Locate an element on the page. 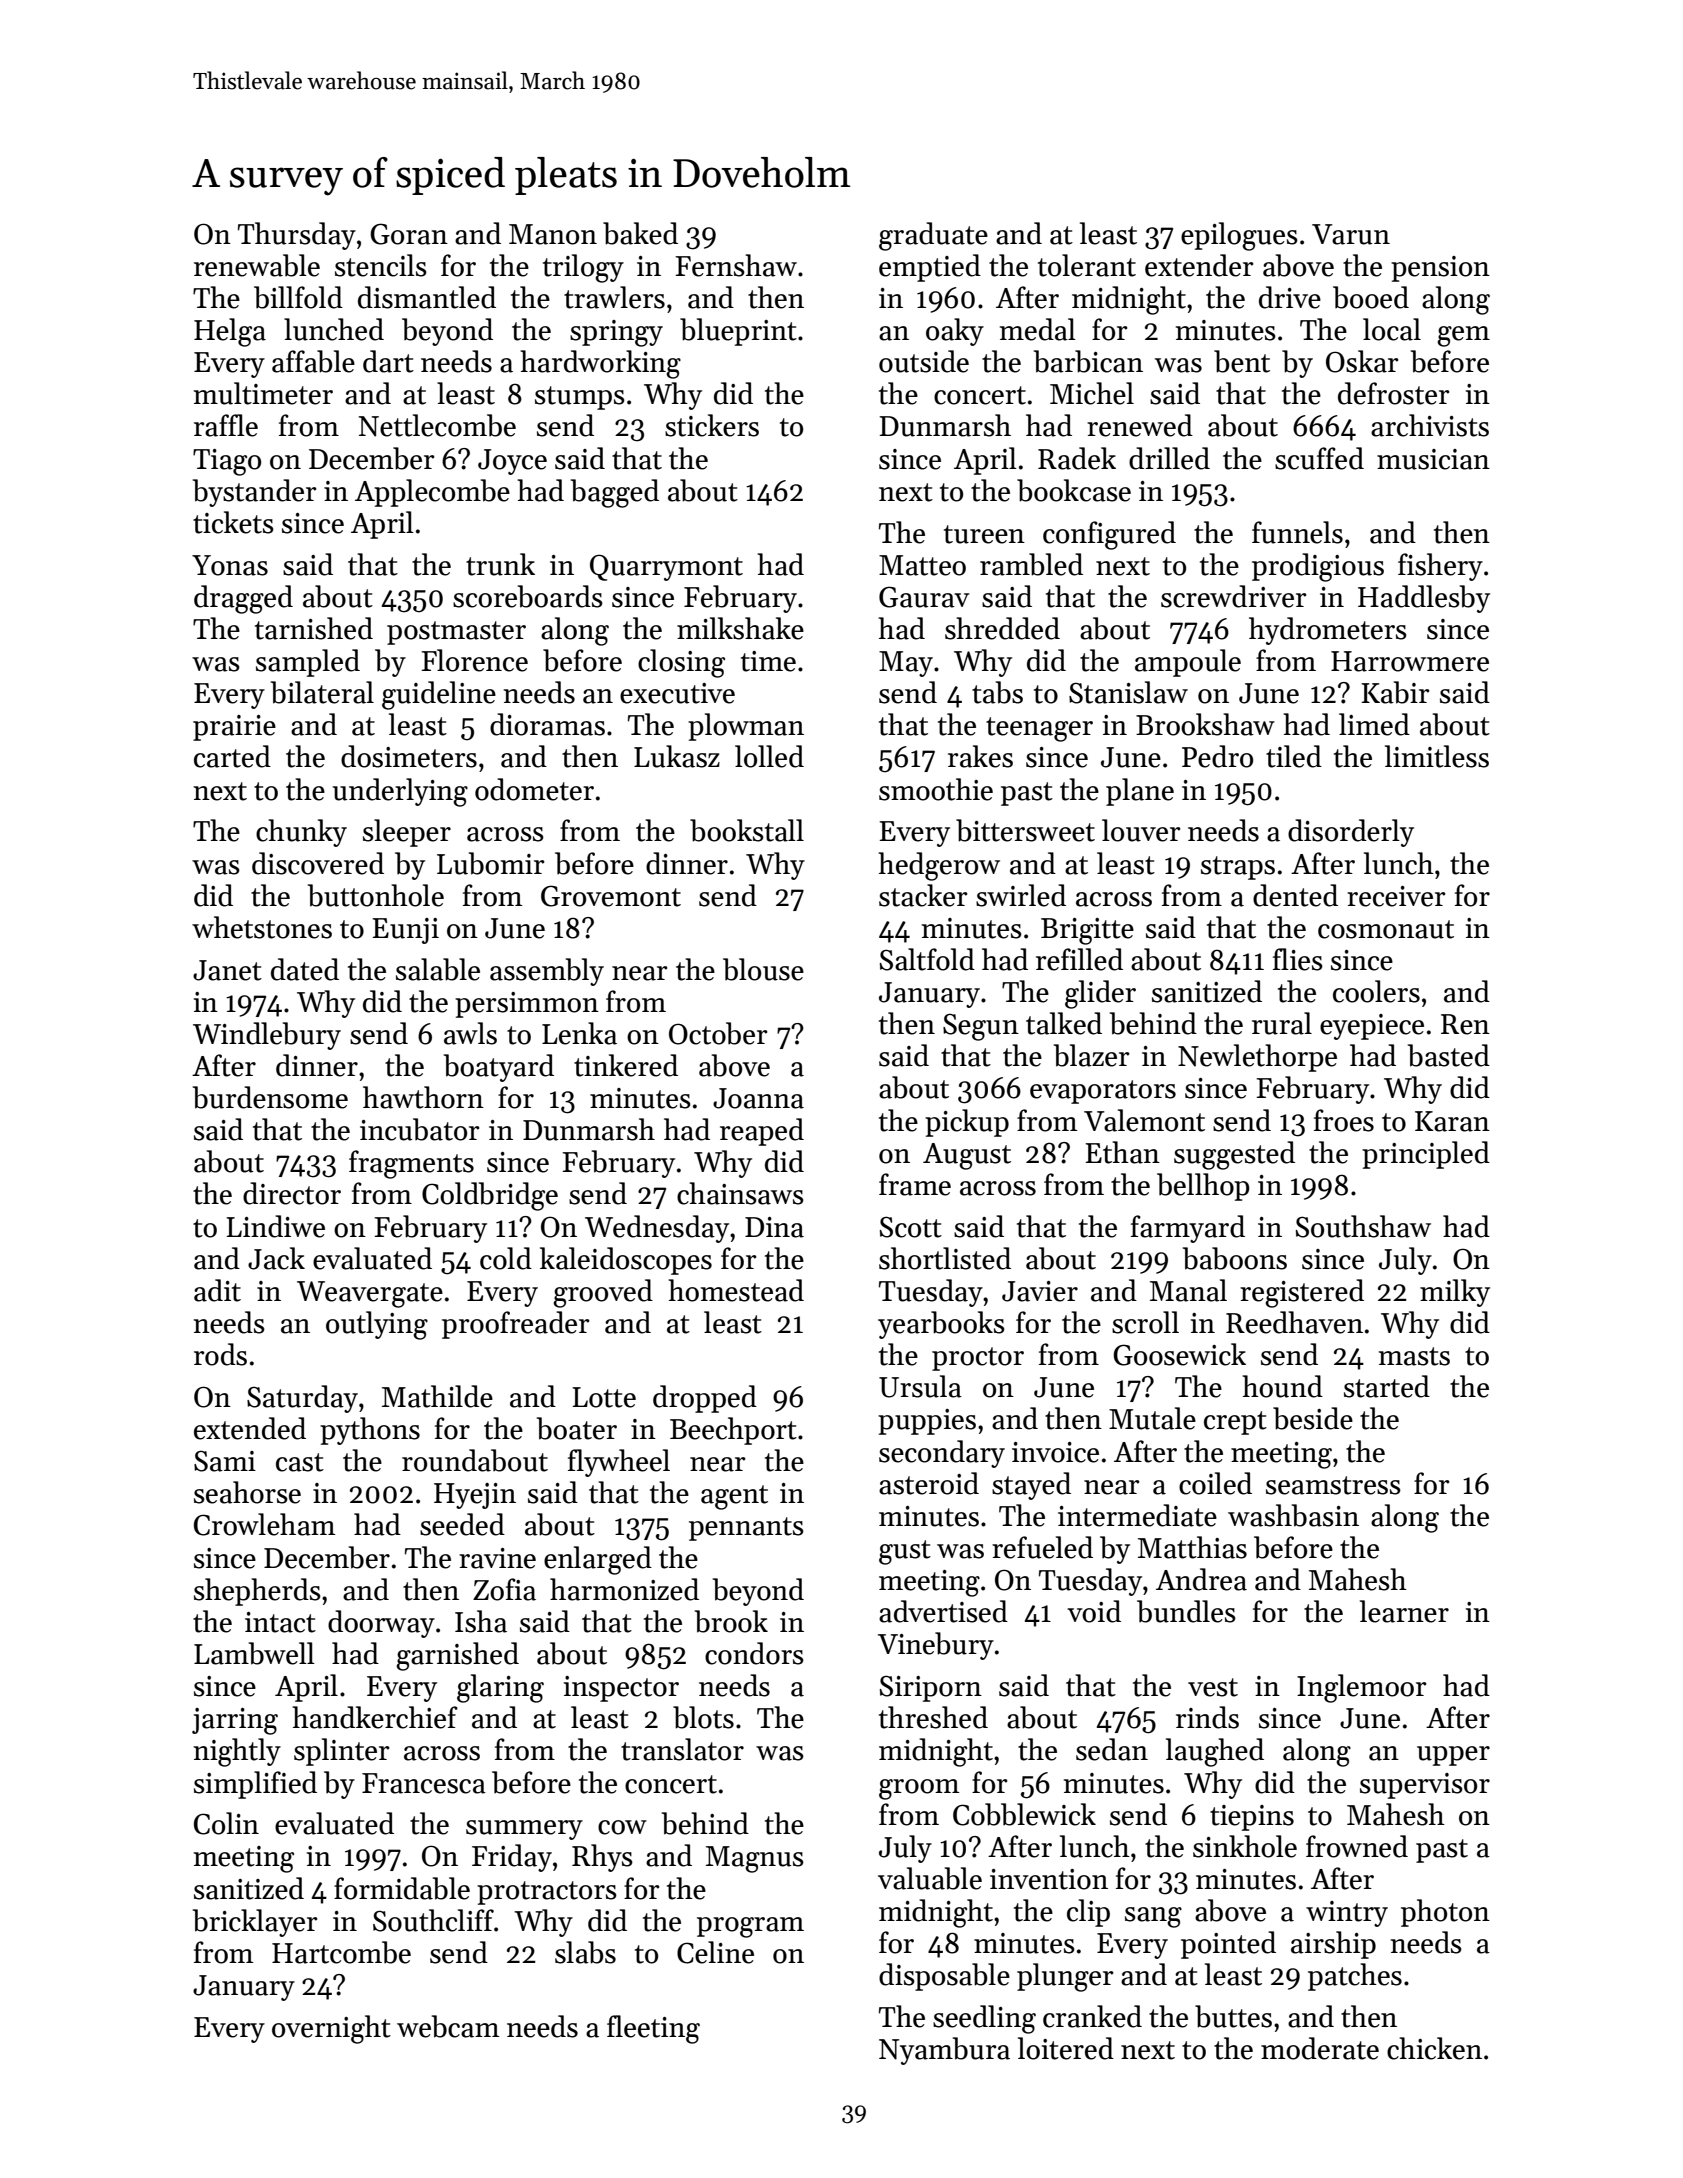  baked is located at coordinates (640, 233).
